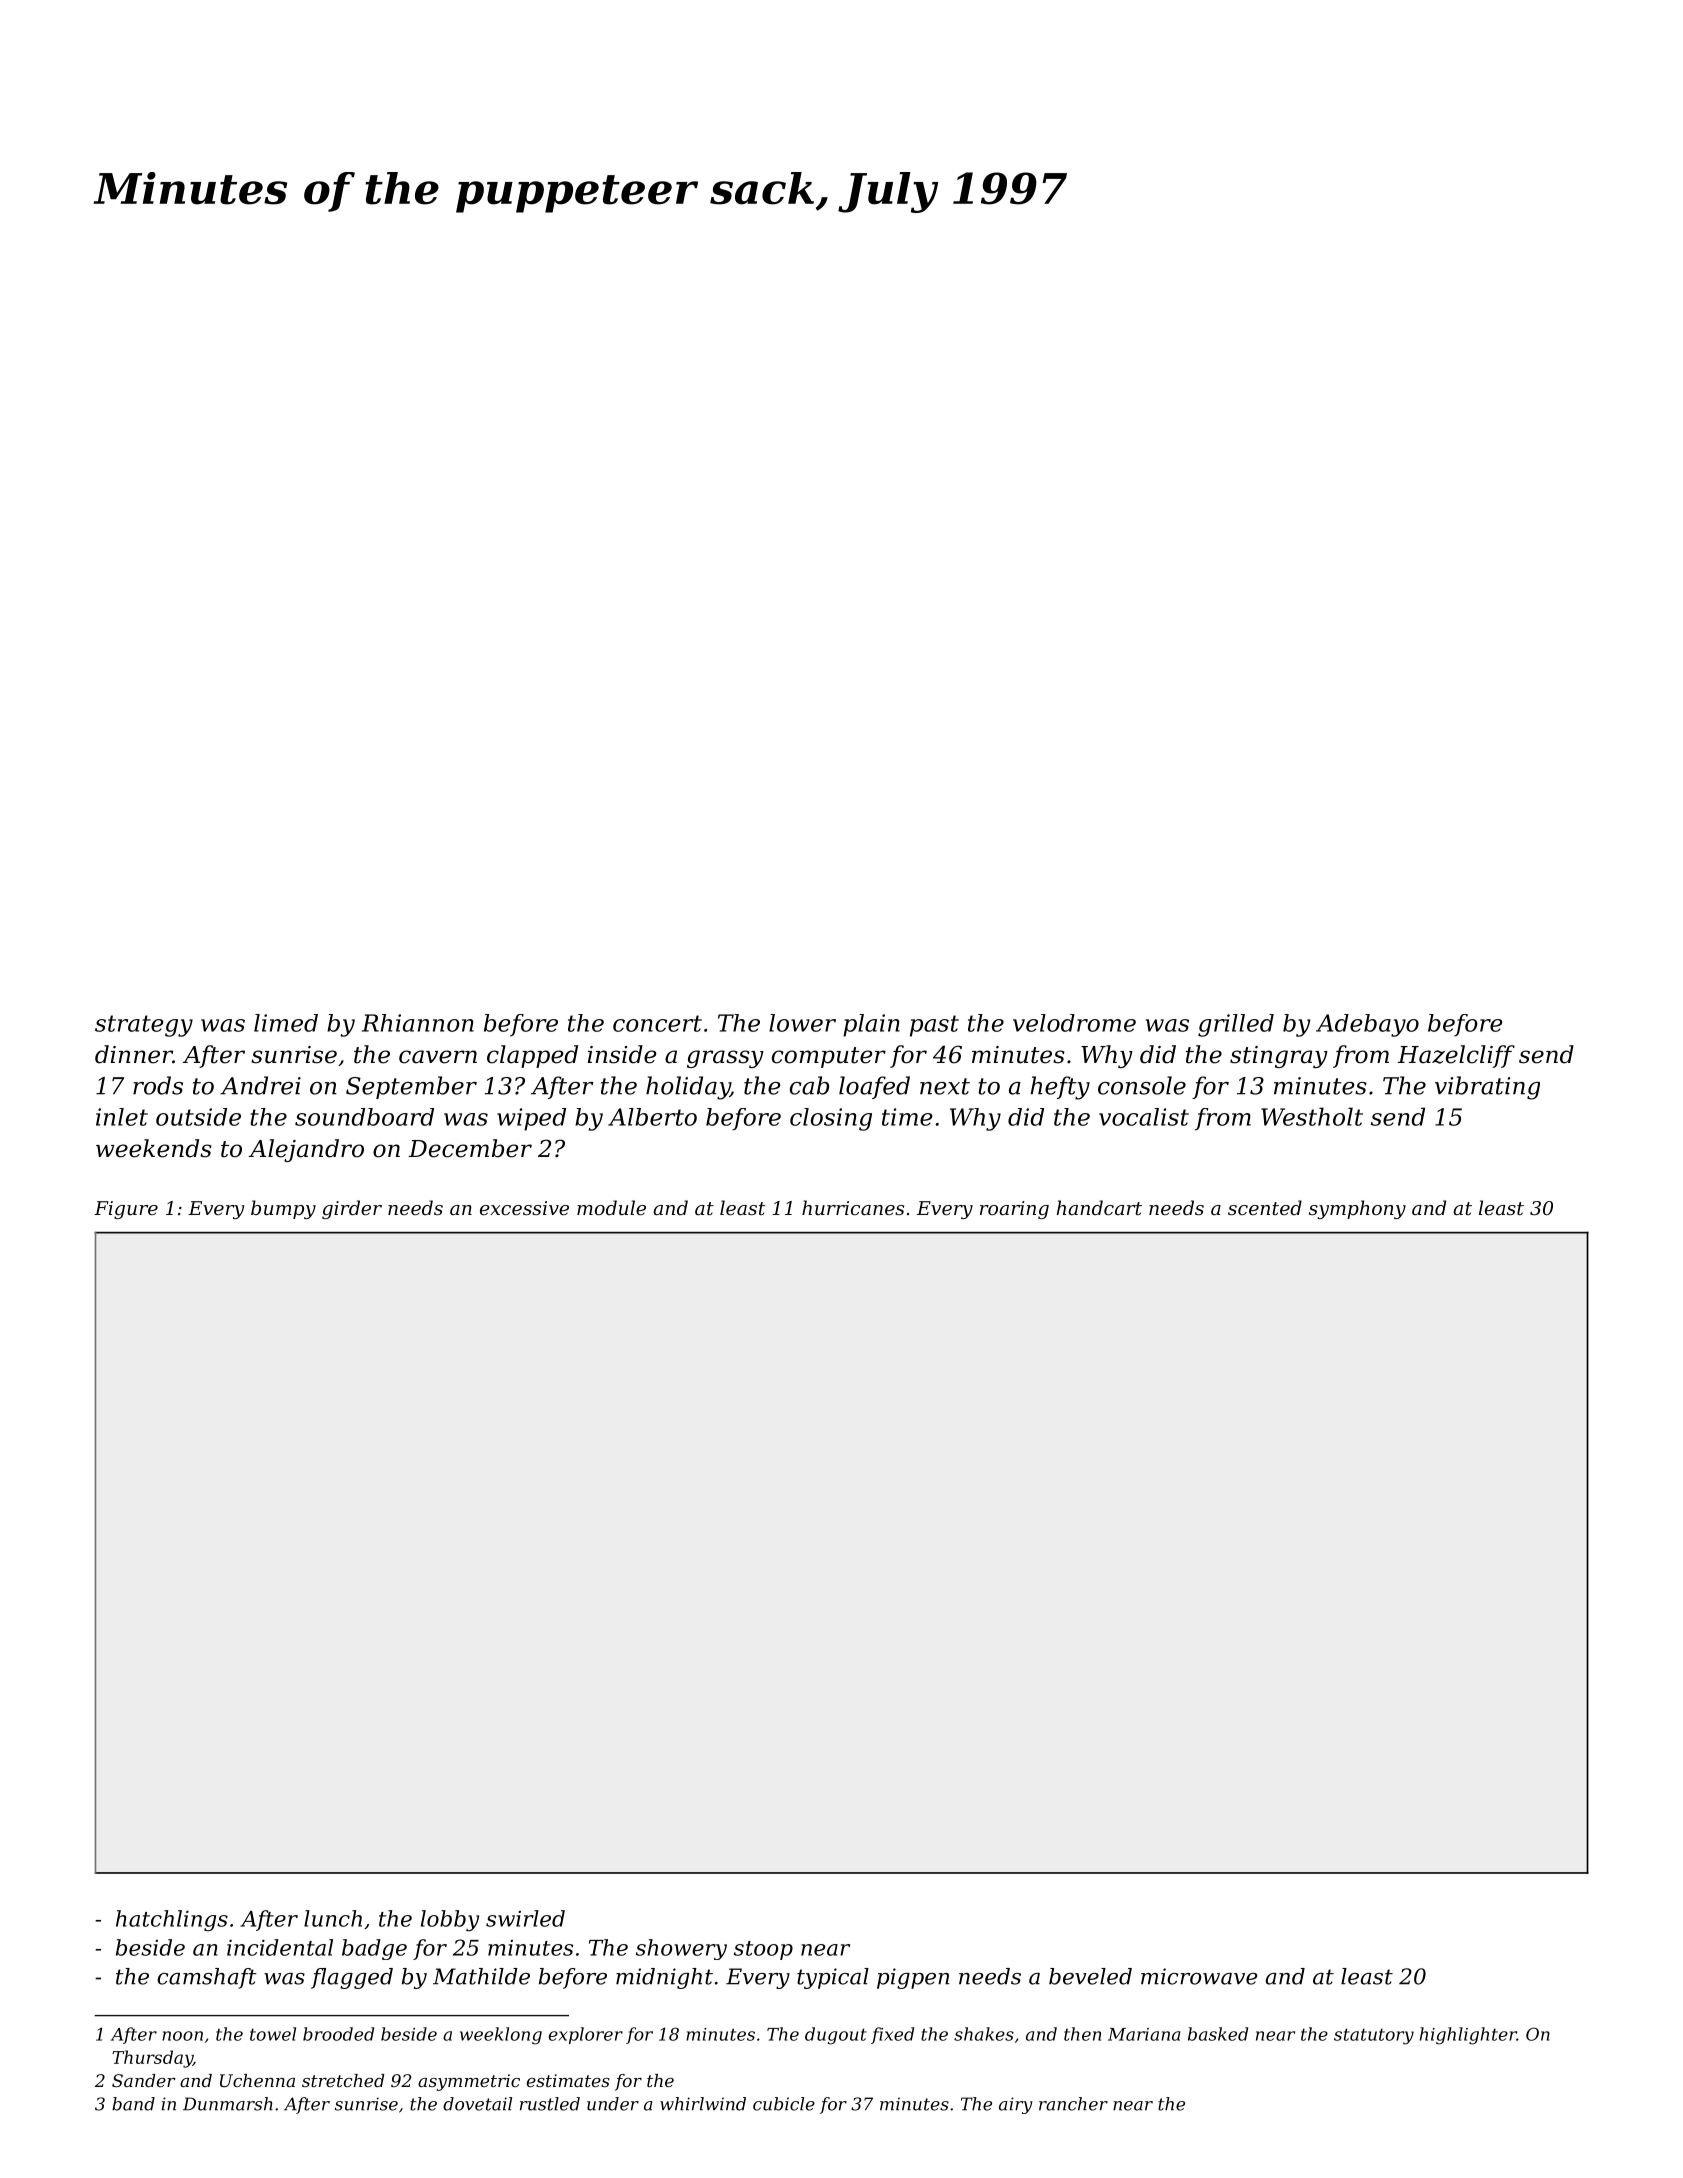 This screenshot has width=1683, height=2178. Describe the element at coordinates (853, 1207) in the screenshot. I see `hurricanes` at that location.
